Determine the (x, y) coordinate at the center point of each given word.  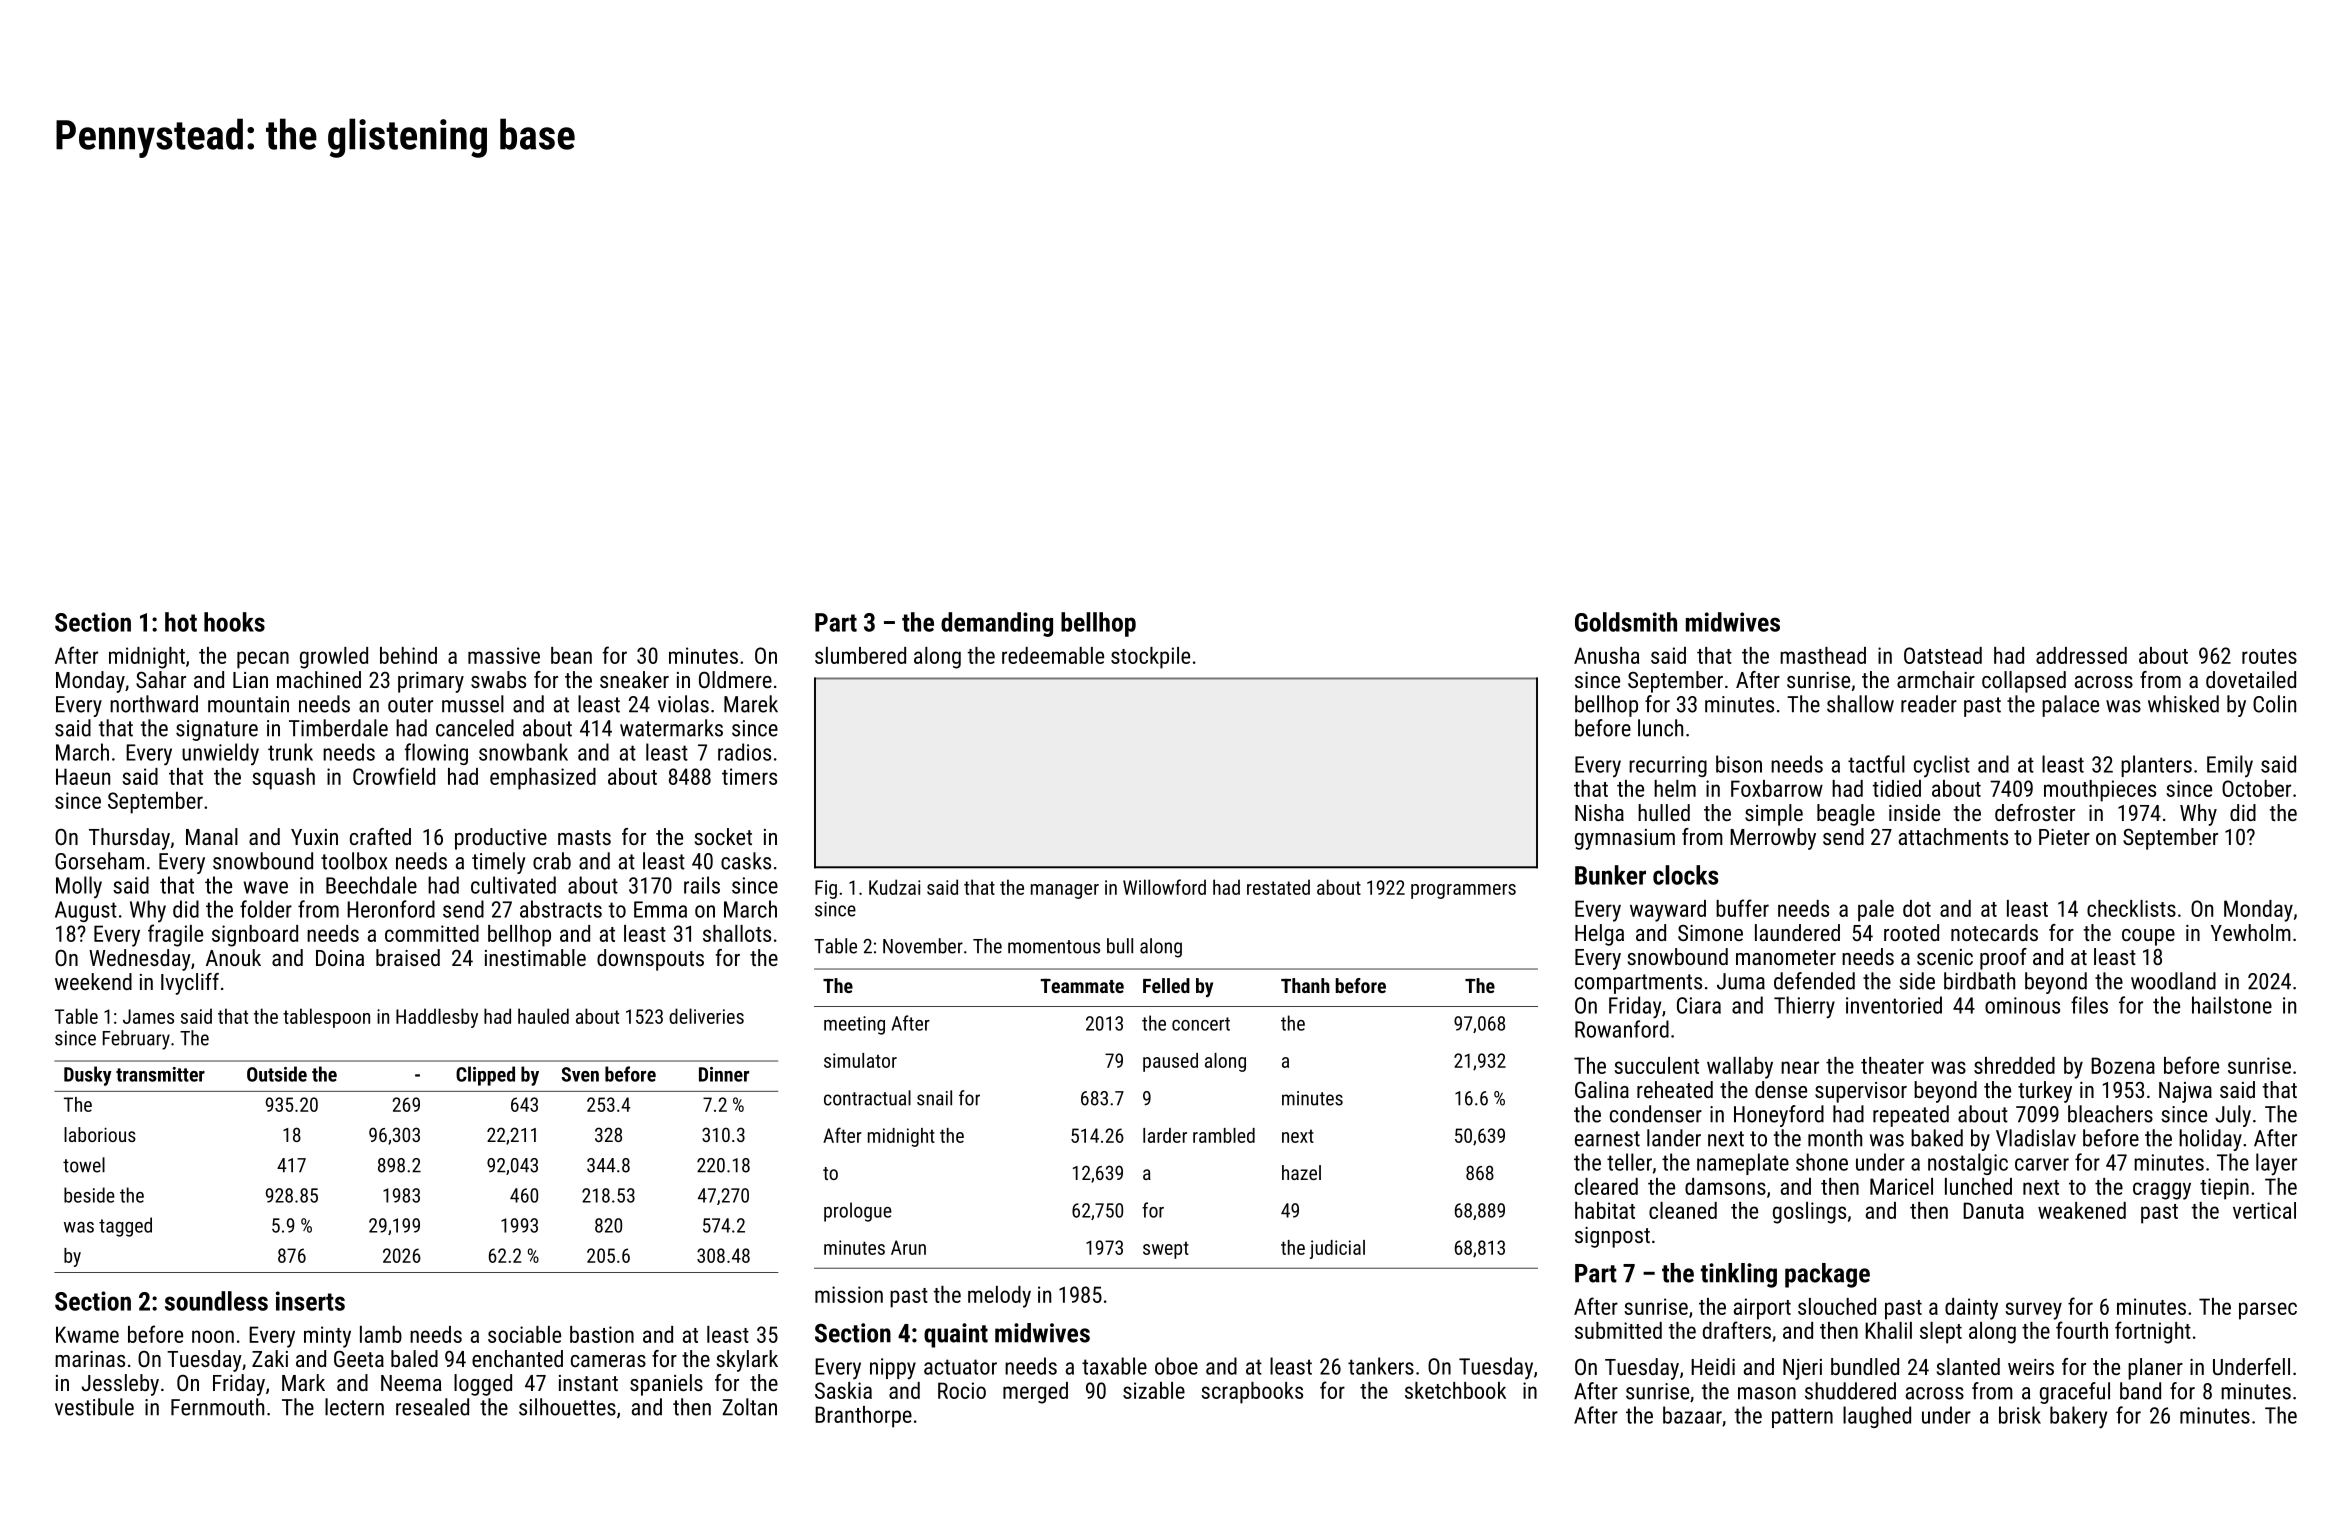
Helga (1599, 935)
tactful (1876, 764)
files (2089, 1005)
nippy (893, 1369)
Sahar (161, 679)
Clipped (485, 1076)
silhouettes (567, 1407)
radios (744, 752)
